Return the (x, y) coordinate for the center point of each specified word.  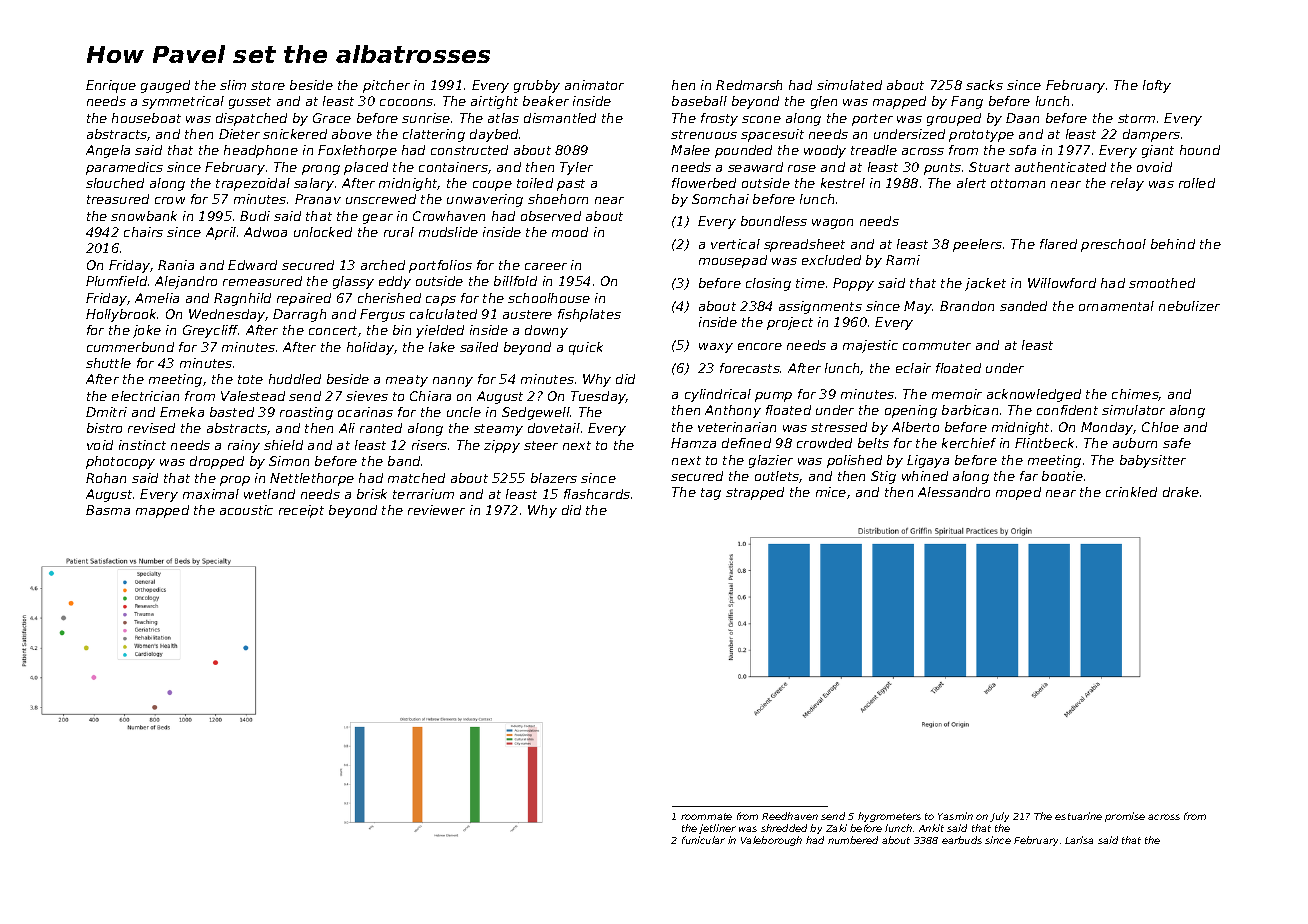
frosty (719, 119)
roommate (706, 816)
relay (1127, 184)
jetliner (717, 829)
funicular (703, 840)
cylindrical (718, 395)
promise (1125, 817)
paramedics (124, 168)
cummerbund (130, 347)
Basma (108, 510)
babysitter (1153, 461)
